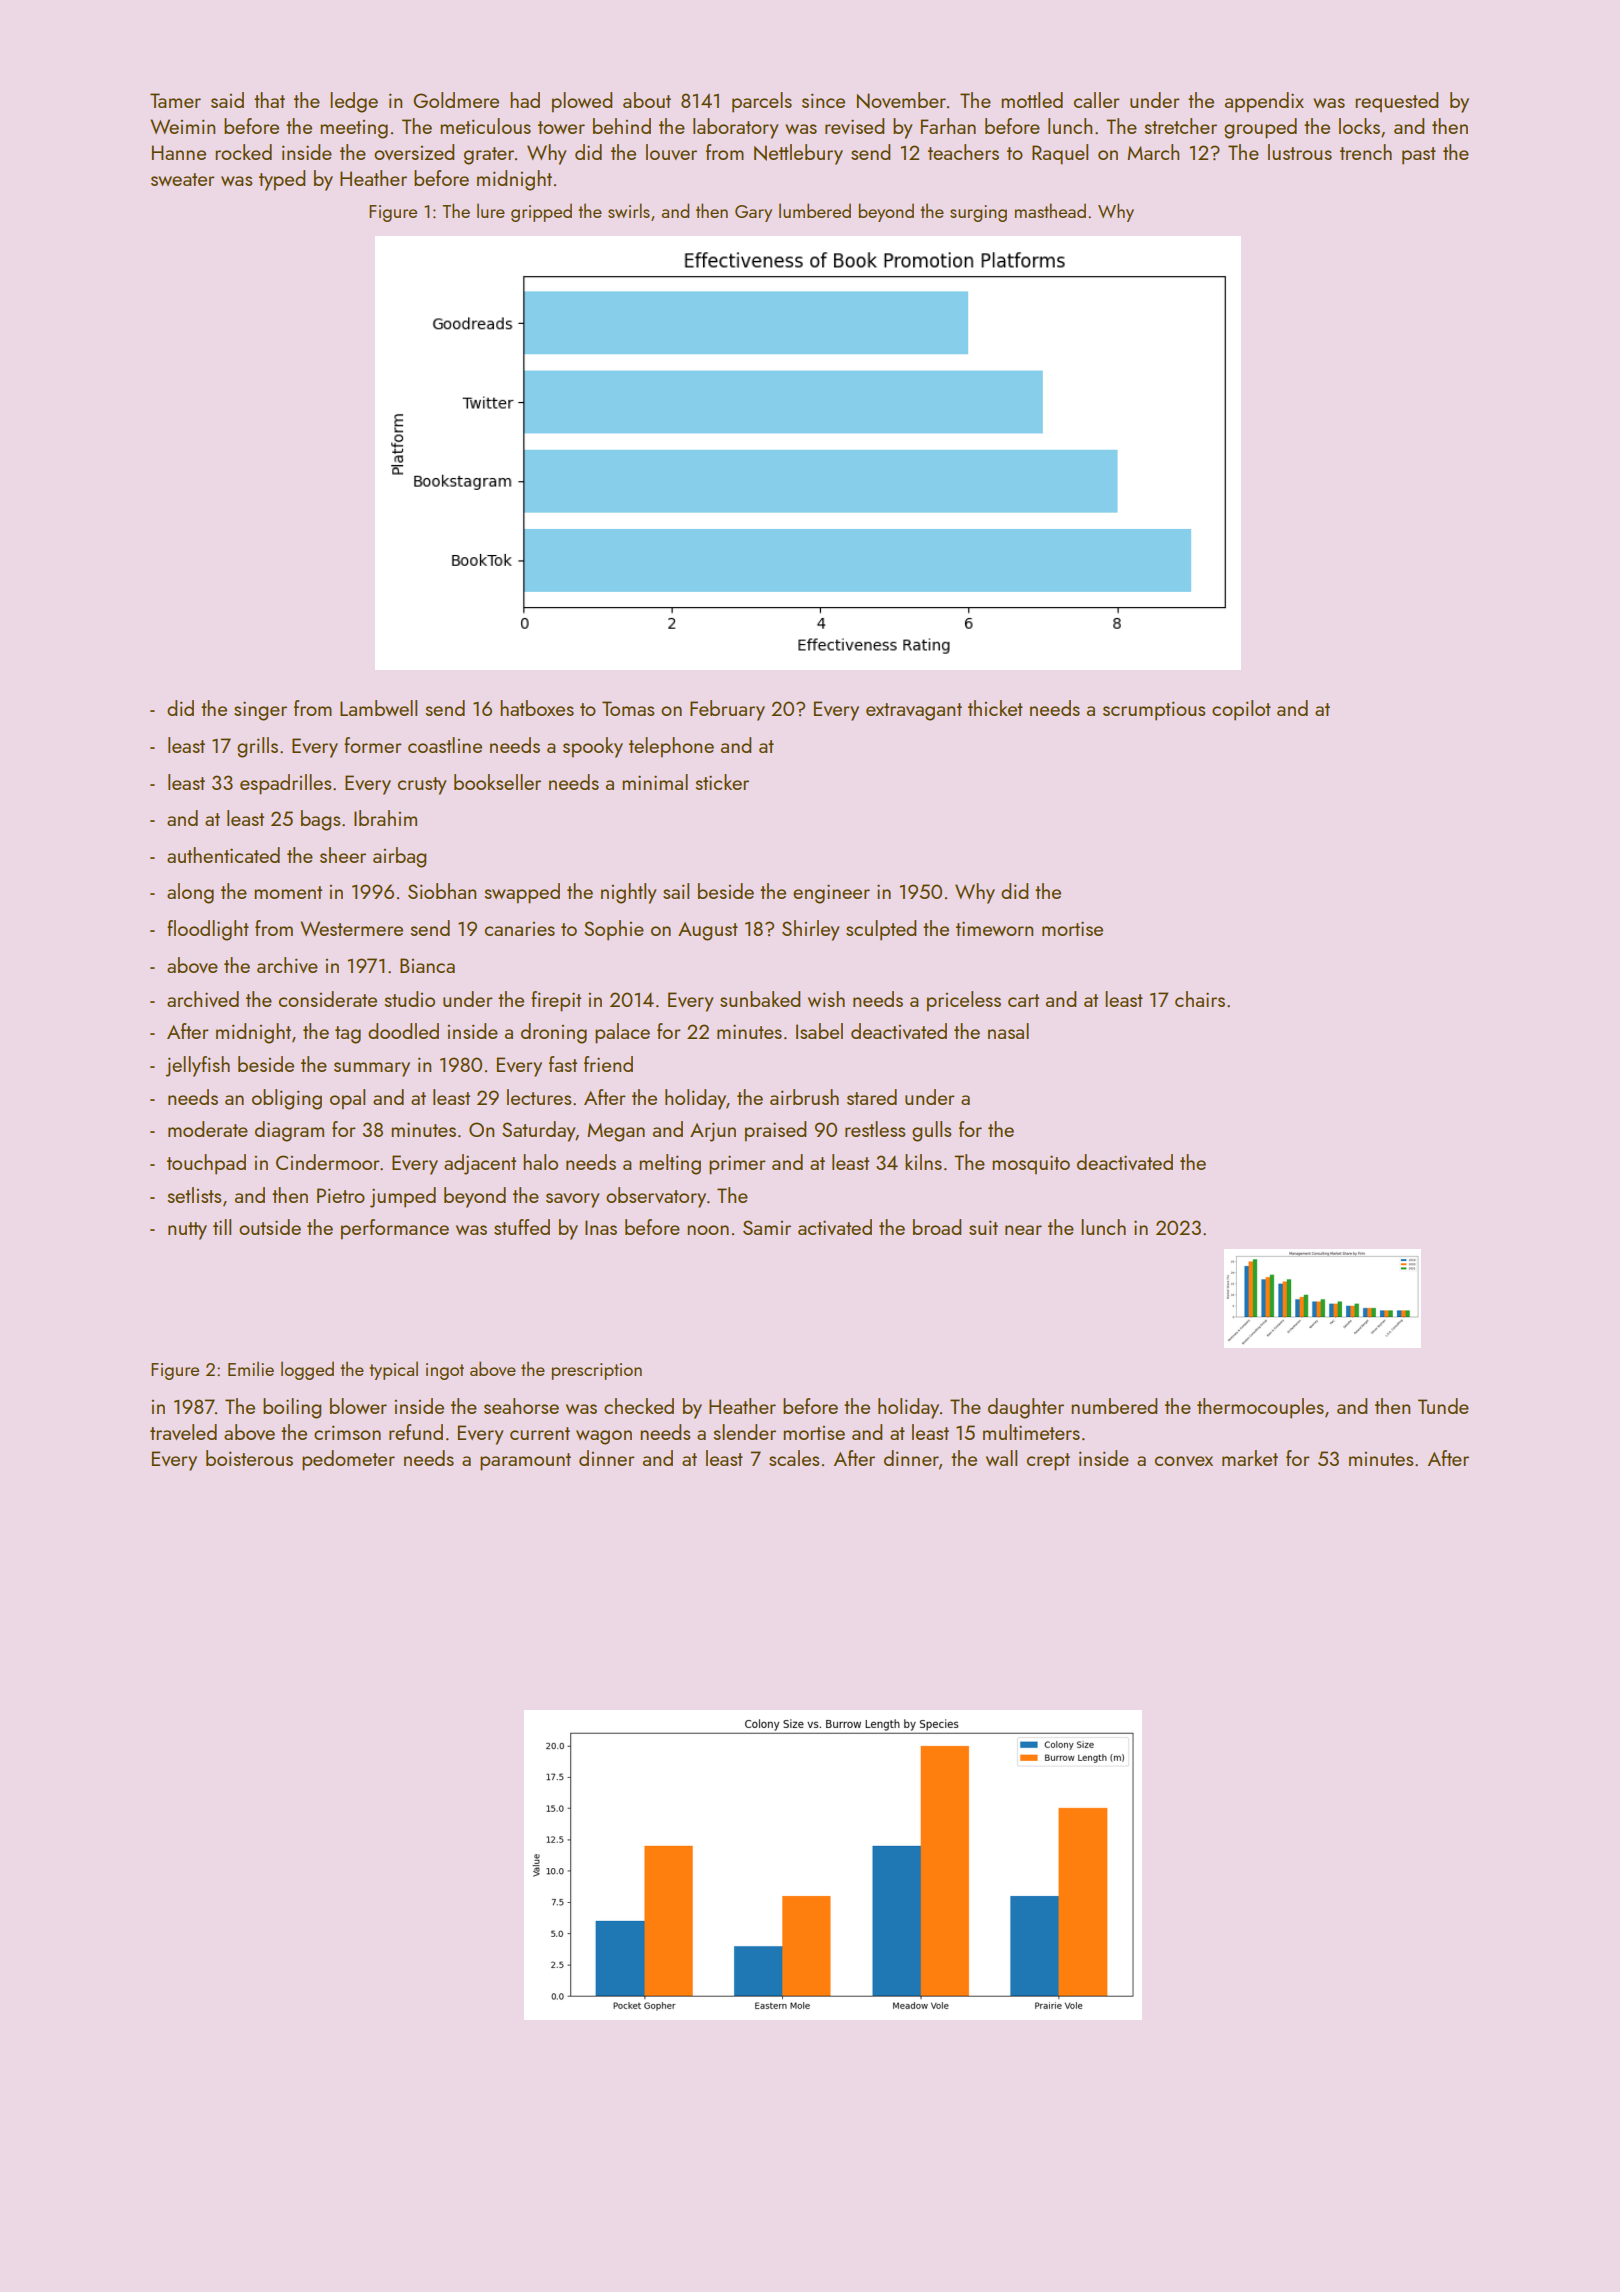 The image size is (1620, 2292). Describe the element at coordinates (1419, 156) in the screenshot. I see `past` at that location.
